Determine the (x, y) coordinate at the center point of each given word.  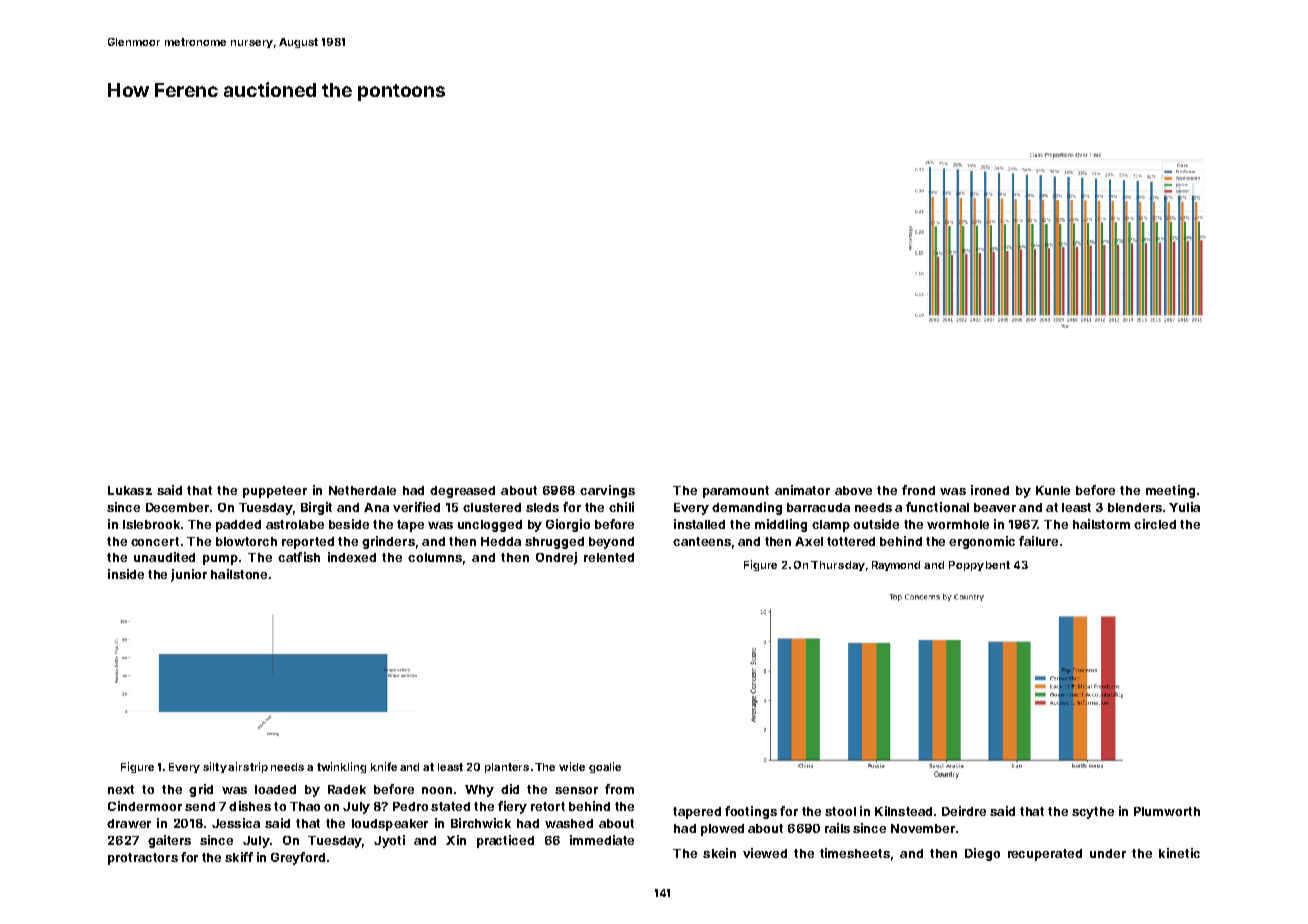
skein (719, 853)
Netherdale (362, 490)
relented (609, 557)
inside (126, 574)
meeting (1170, 491)
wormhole (958, 524)
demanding (747, 508)
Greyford (298, 858)
